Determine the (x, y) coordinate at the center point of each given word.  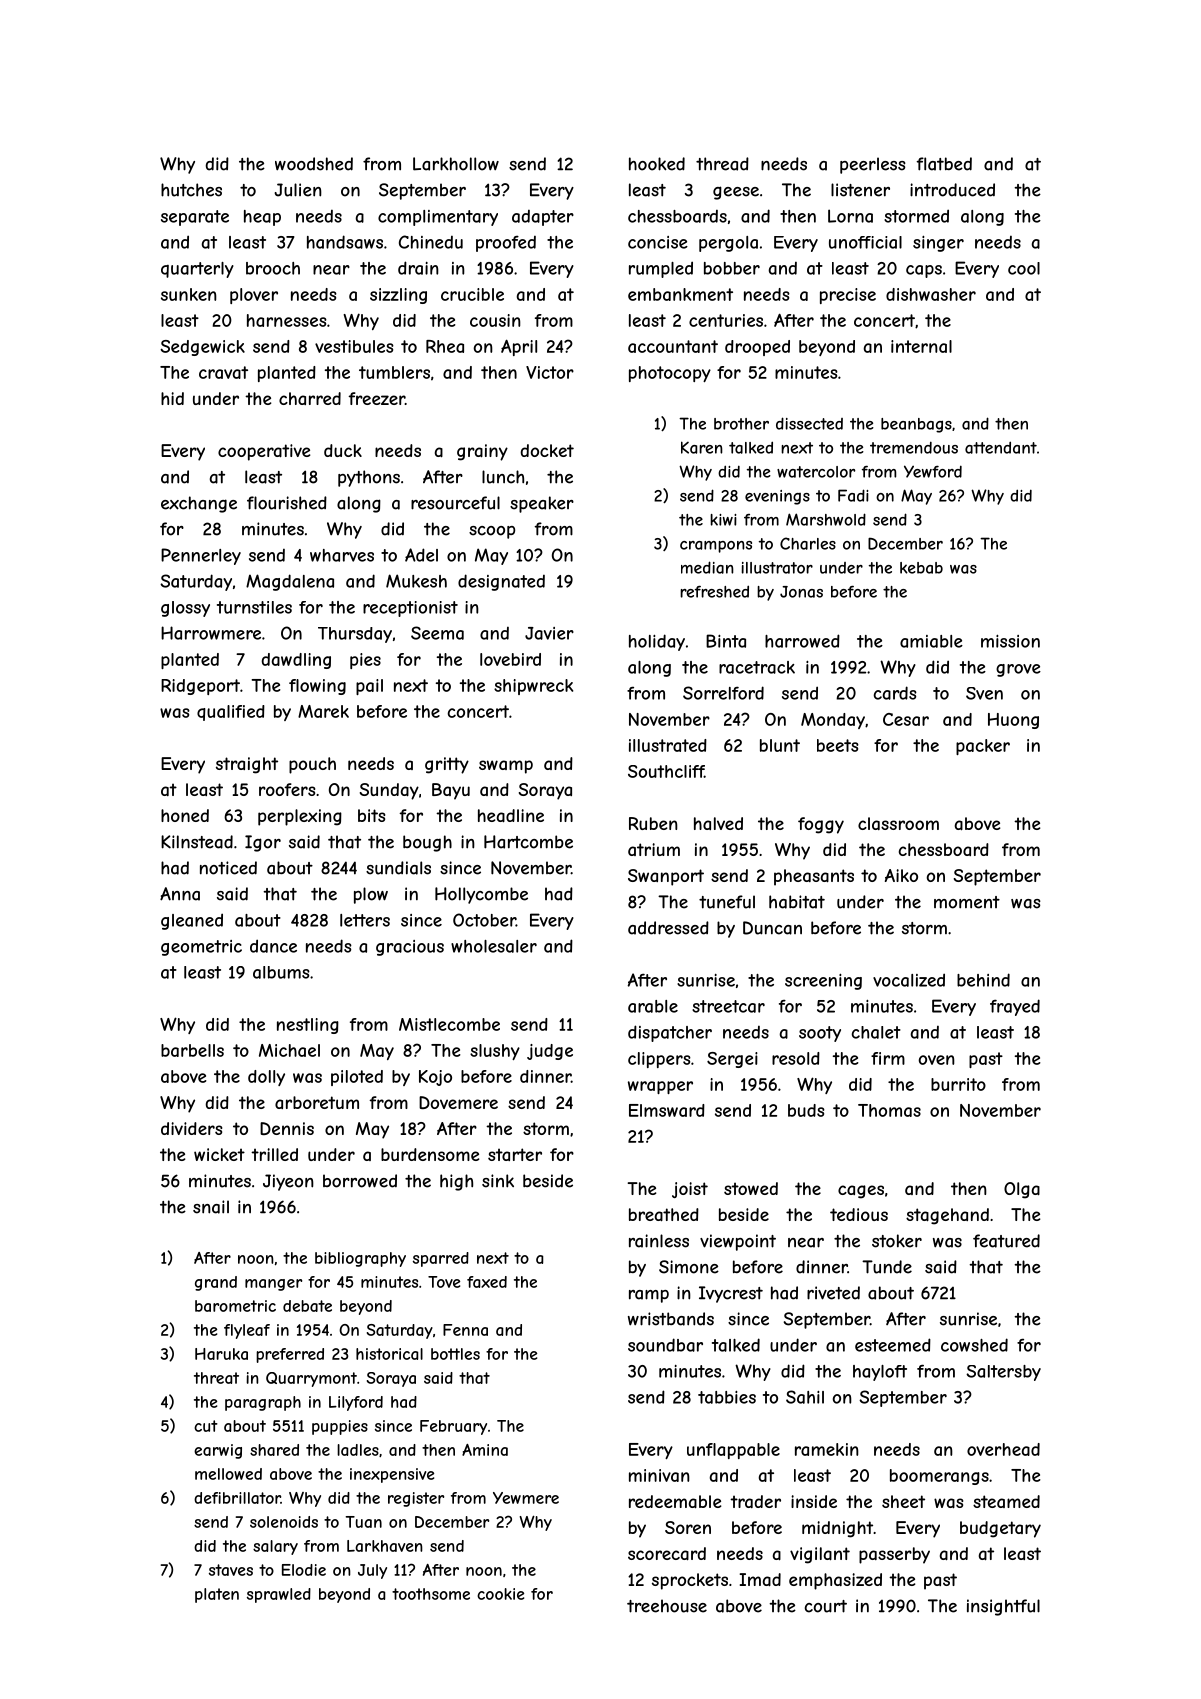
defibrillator (237, 1498)
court (826, 1606)
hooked (657, 164)
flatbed (944, 164)
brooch (273, 268)
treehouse (667, 1606)
